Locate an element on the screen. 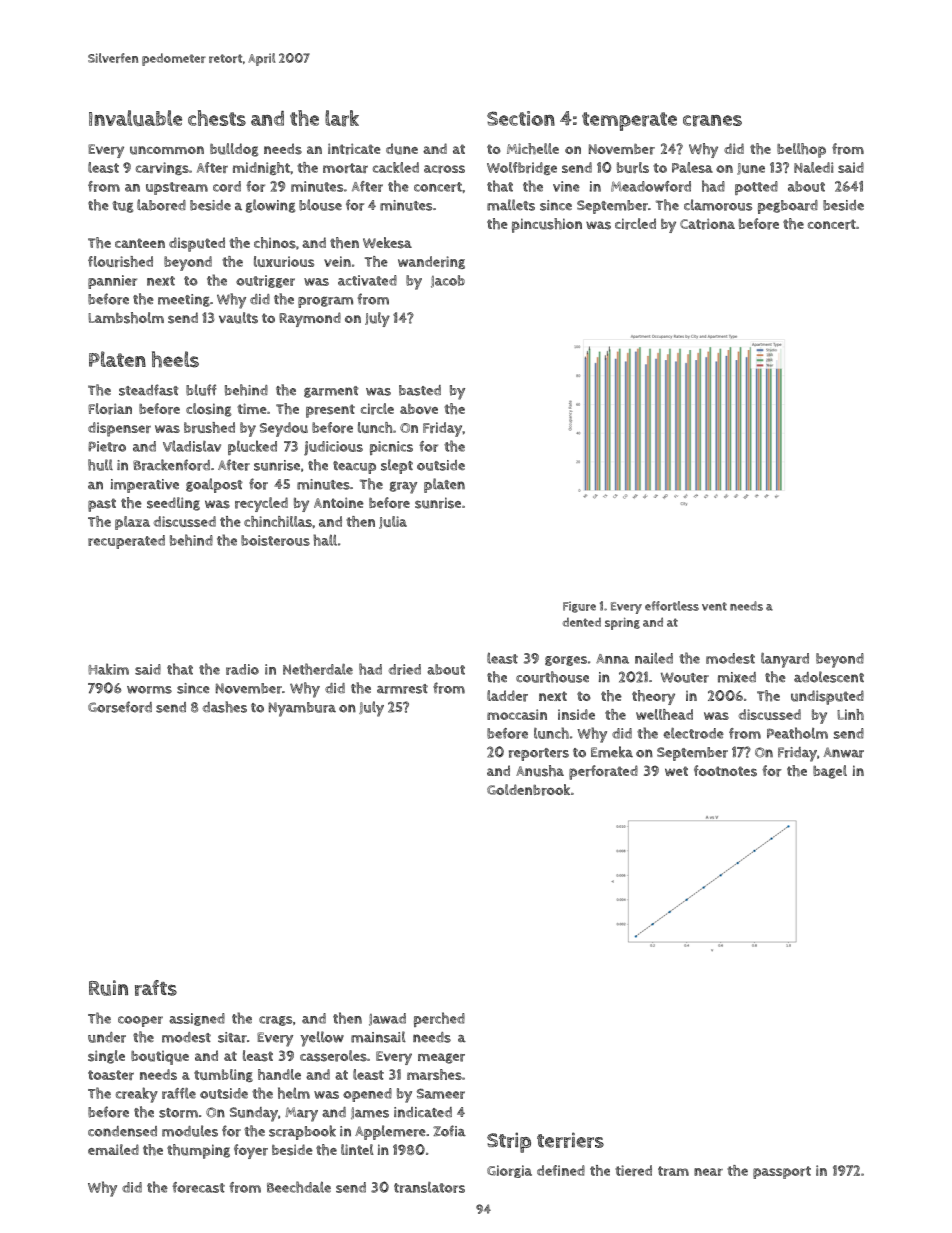 Image resolution: width=952 pixels, height=1233 pixels. chests is located at coordinates (217, 118).
